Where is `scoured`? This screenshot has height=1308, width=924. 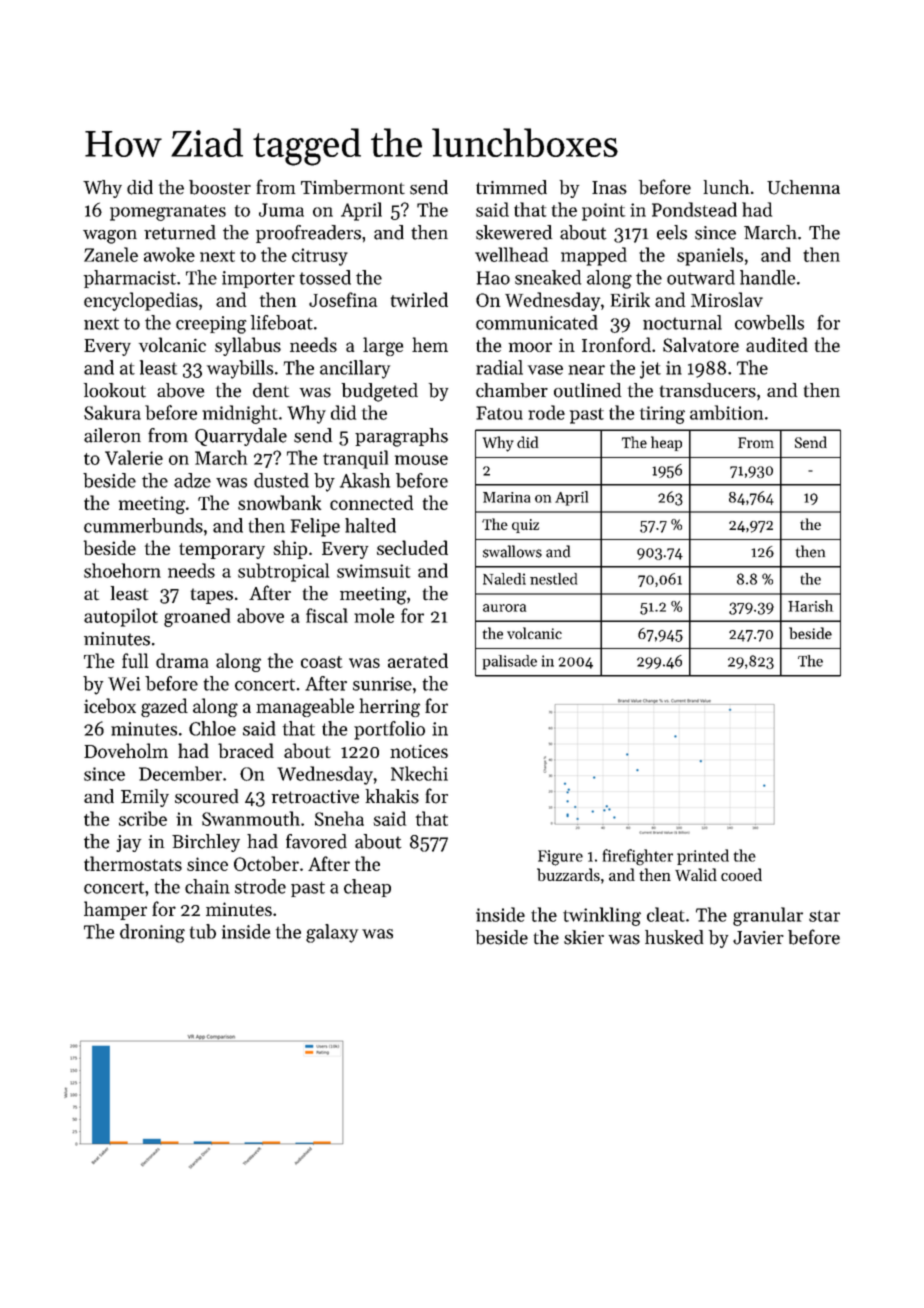
scoured is located at coordinates (206, 796).
